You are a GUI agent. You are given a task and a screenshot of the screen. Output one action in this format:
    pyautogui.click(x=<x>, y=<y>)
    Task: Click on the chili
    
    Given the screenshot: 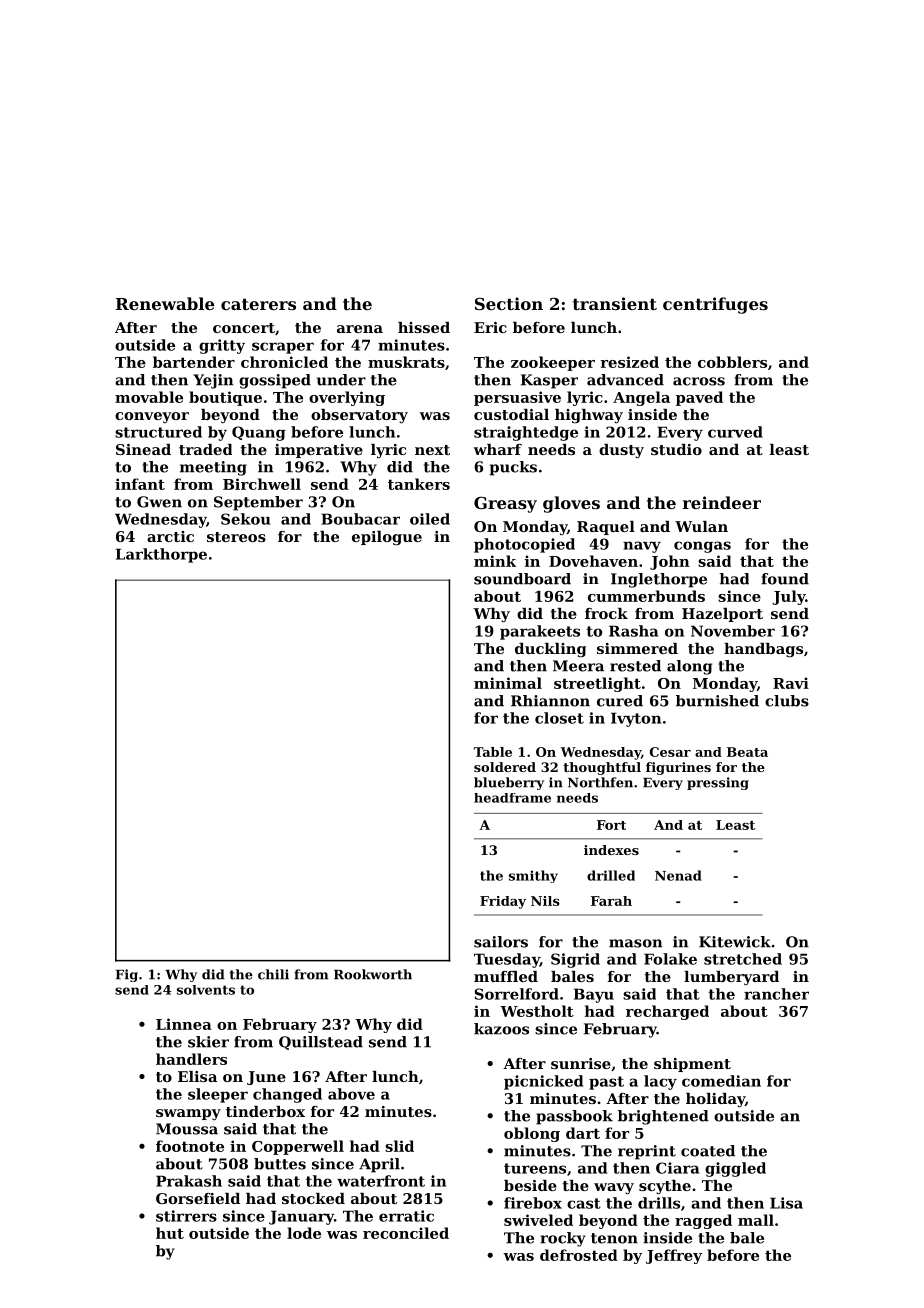 What is the action you would take?
    pyautogui.click(x=273, y=974)
